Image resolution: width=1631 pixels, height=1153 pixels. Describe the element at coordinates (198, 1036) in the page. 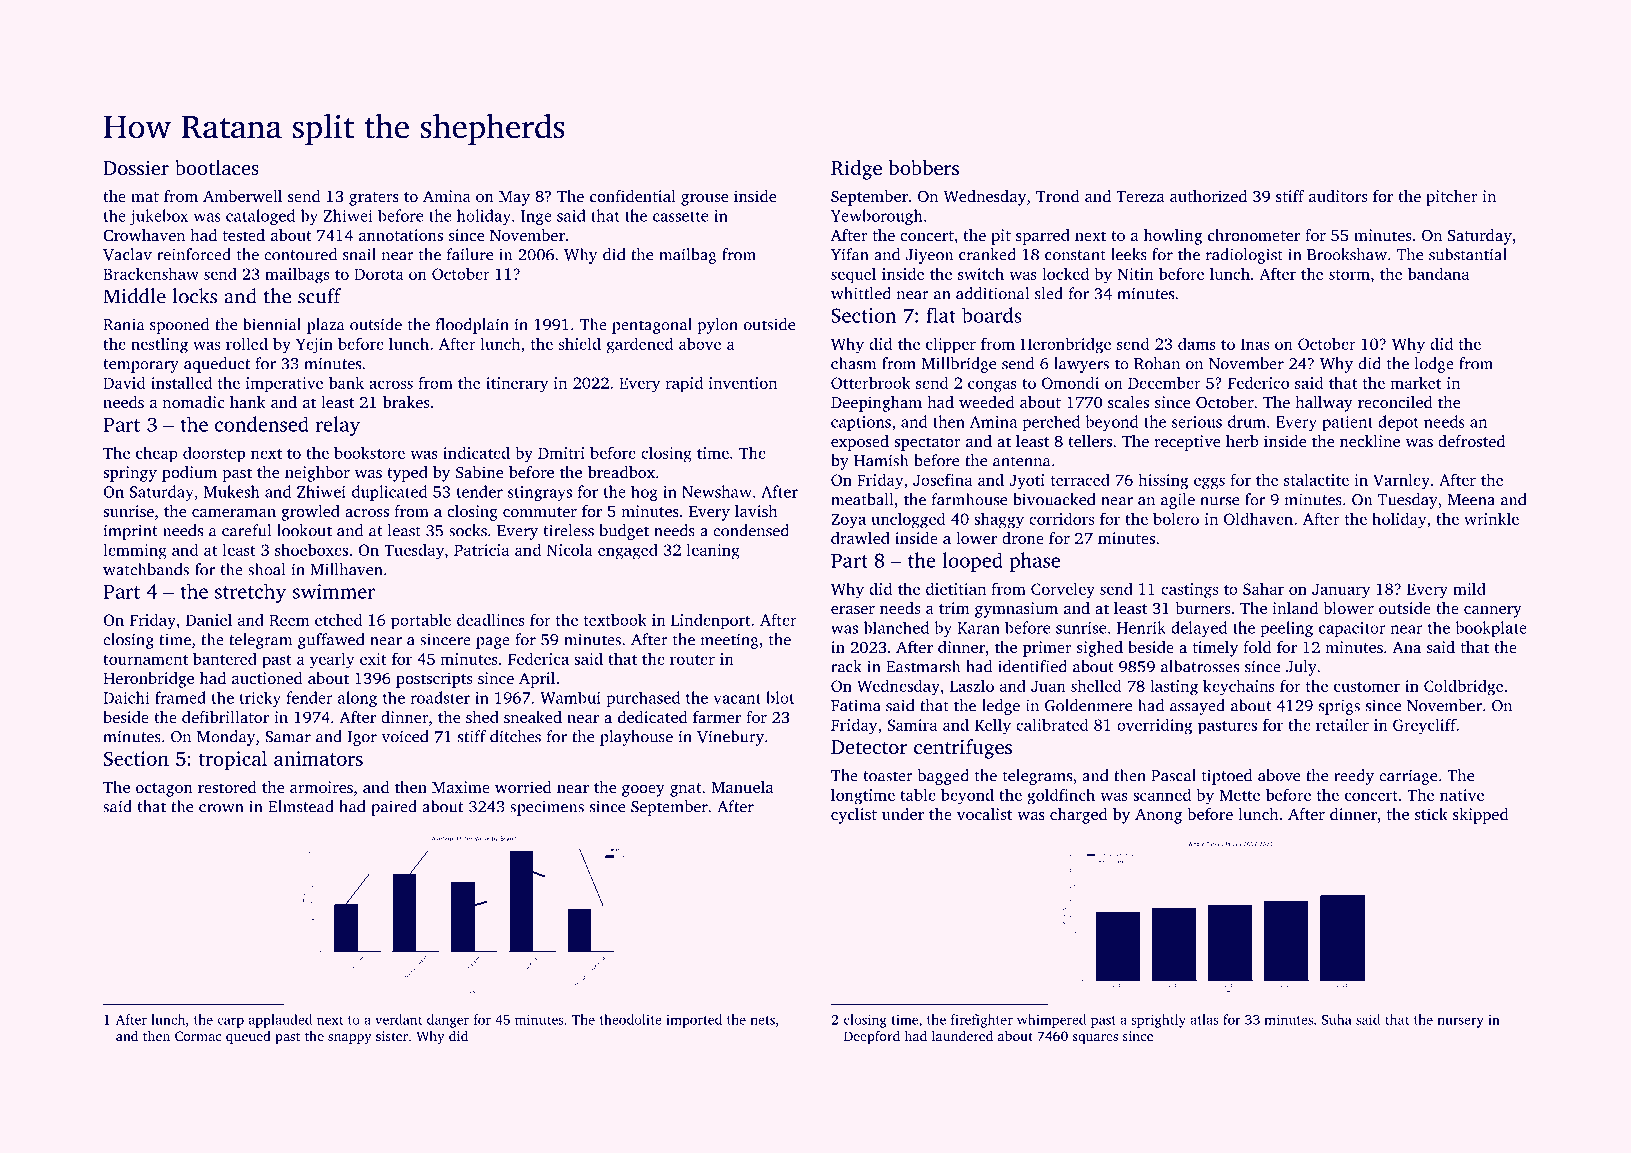

I see `Cormac` at that location.
